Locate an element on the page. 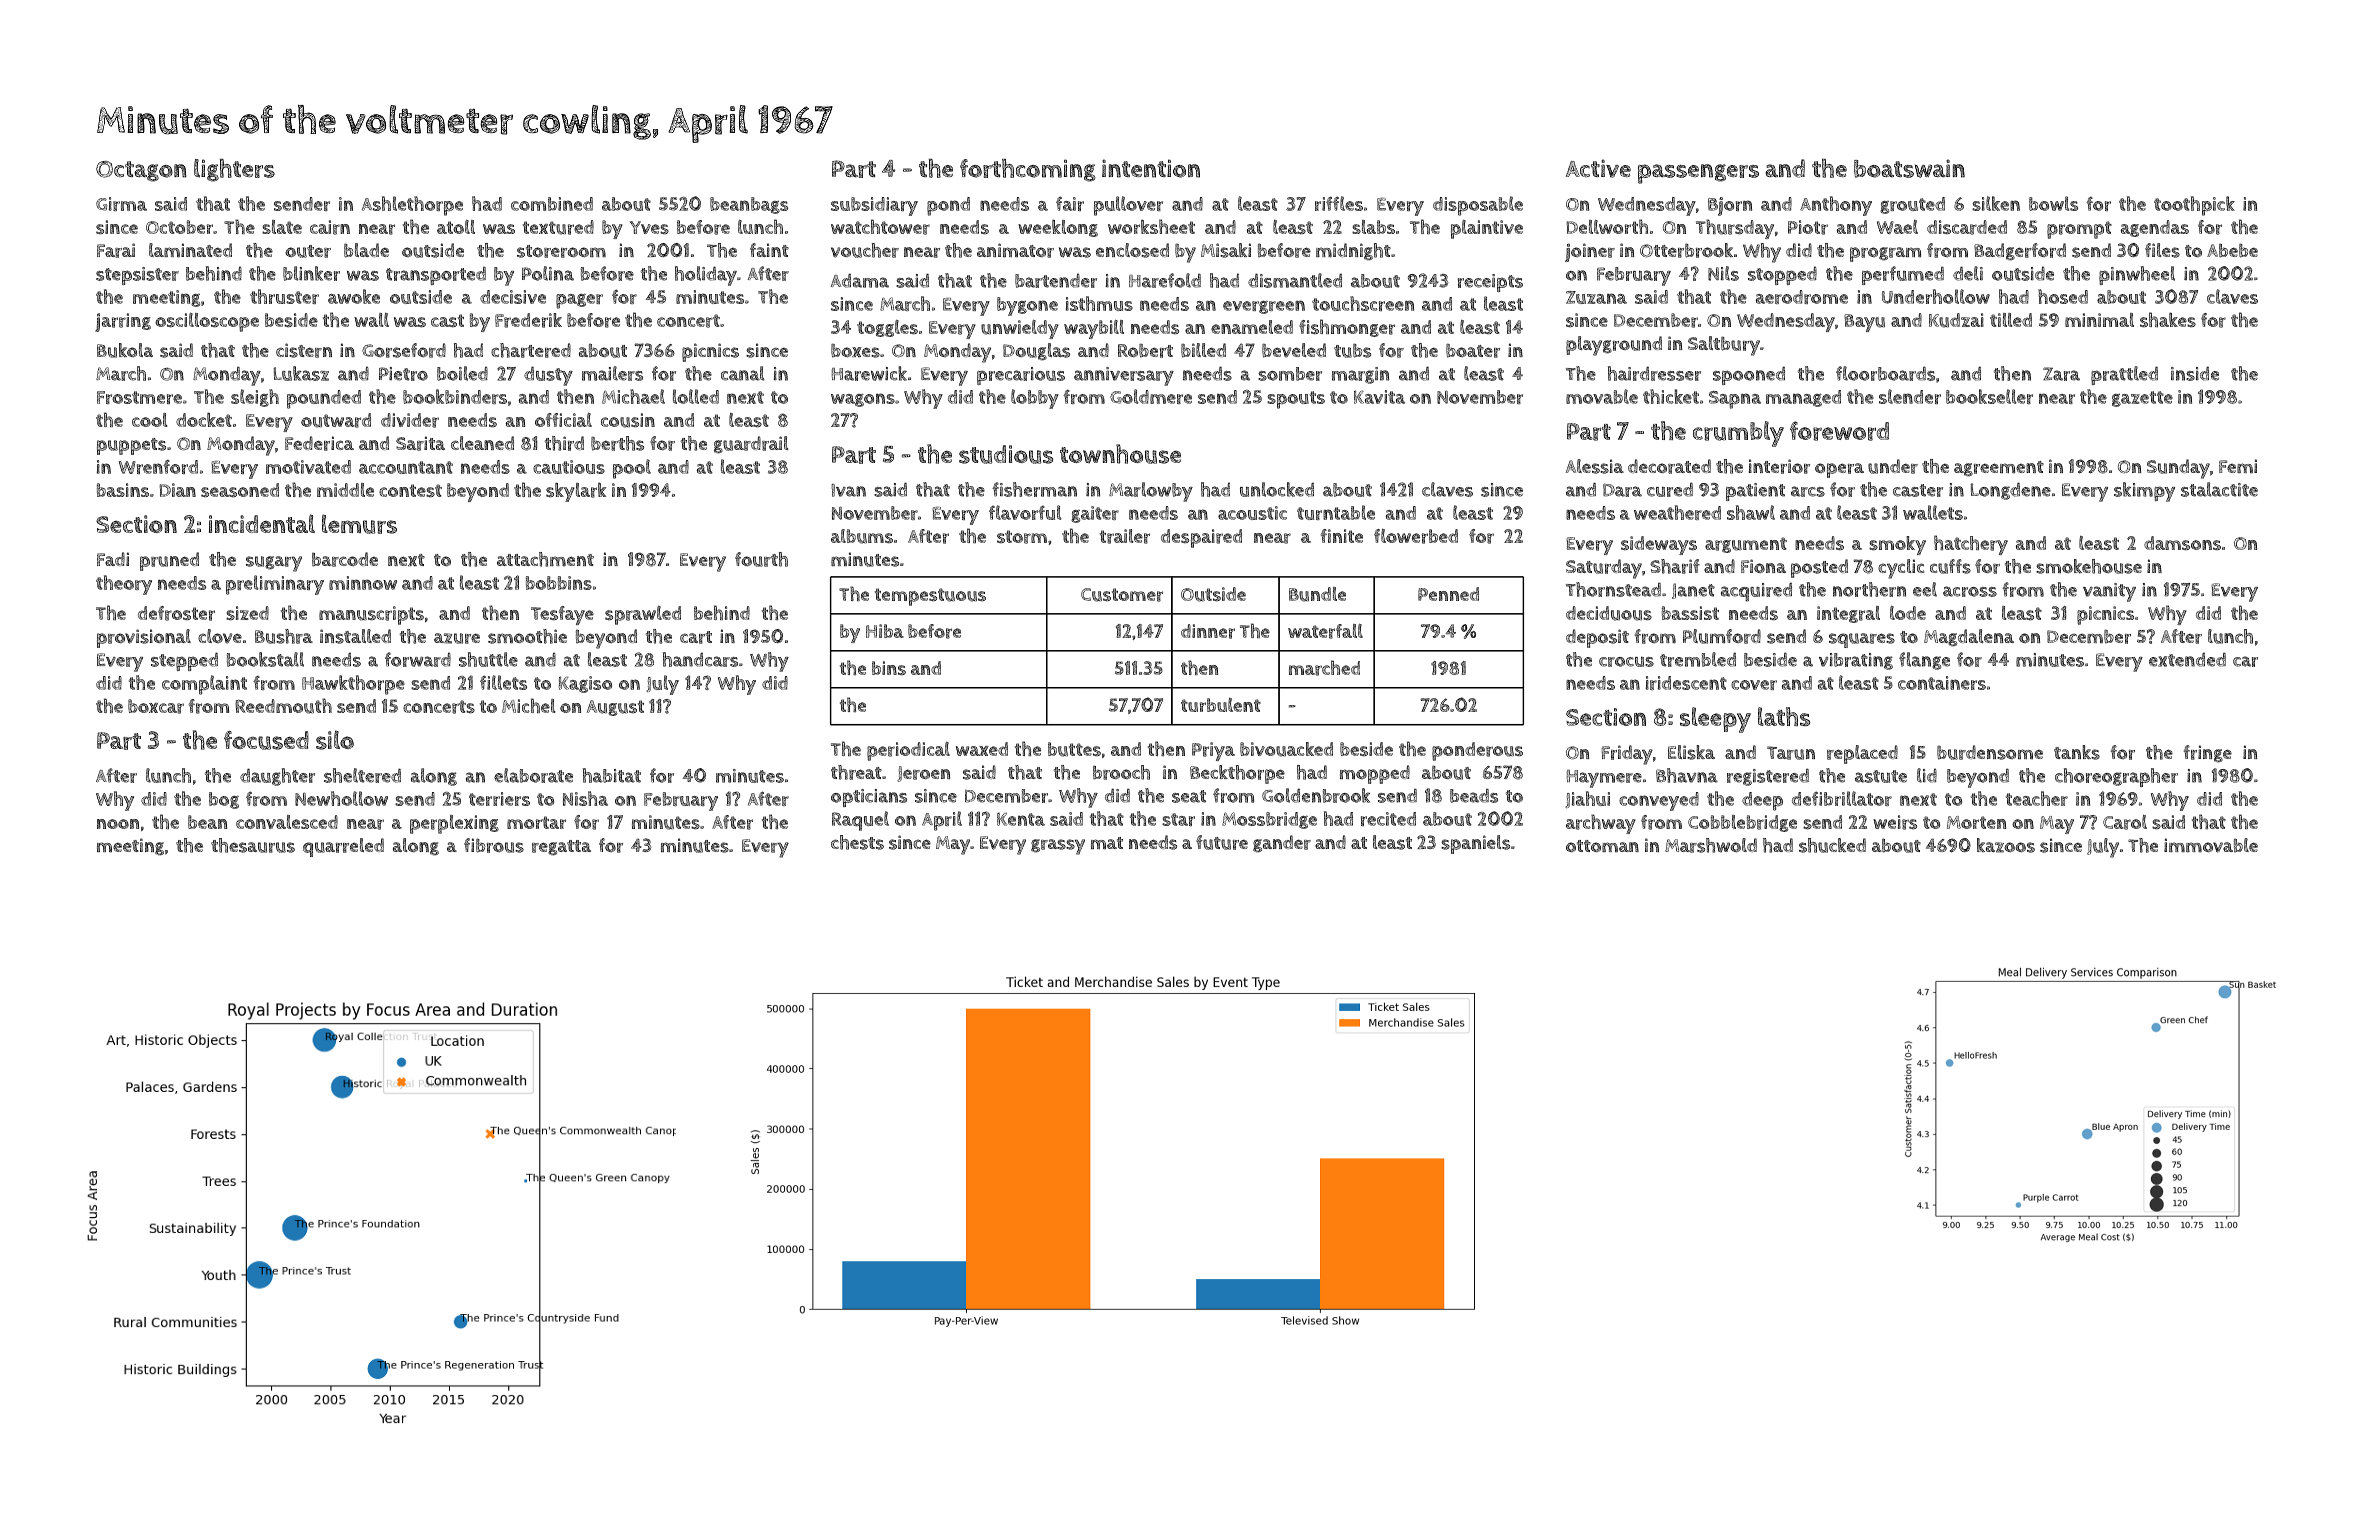 The height and width of the document is (1523, 2354). Octagon is located at coordinates (141, 171).
